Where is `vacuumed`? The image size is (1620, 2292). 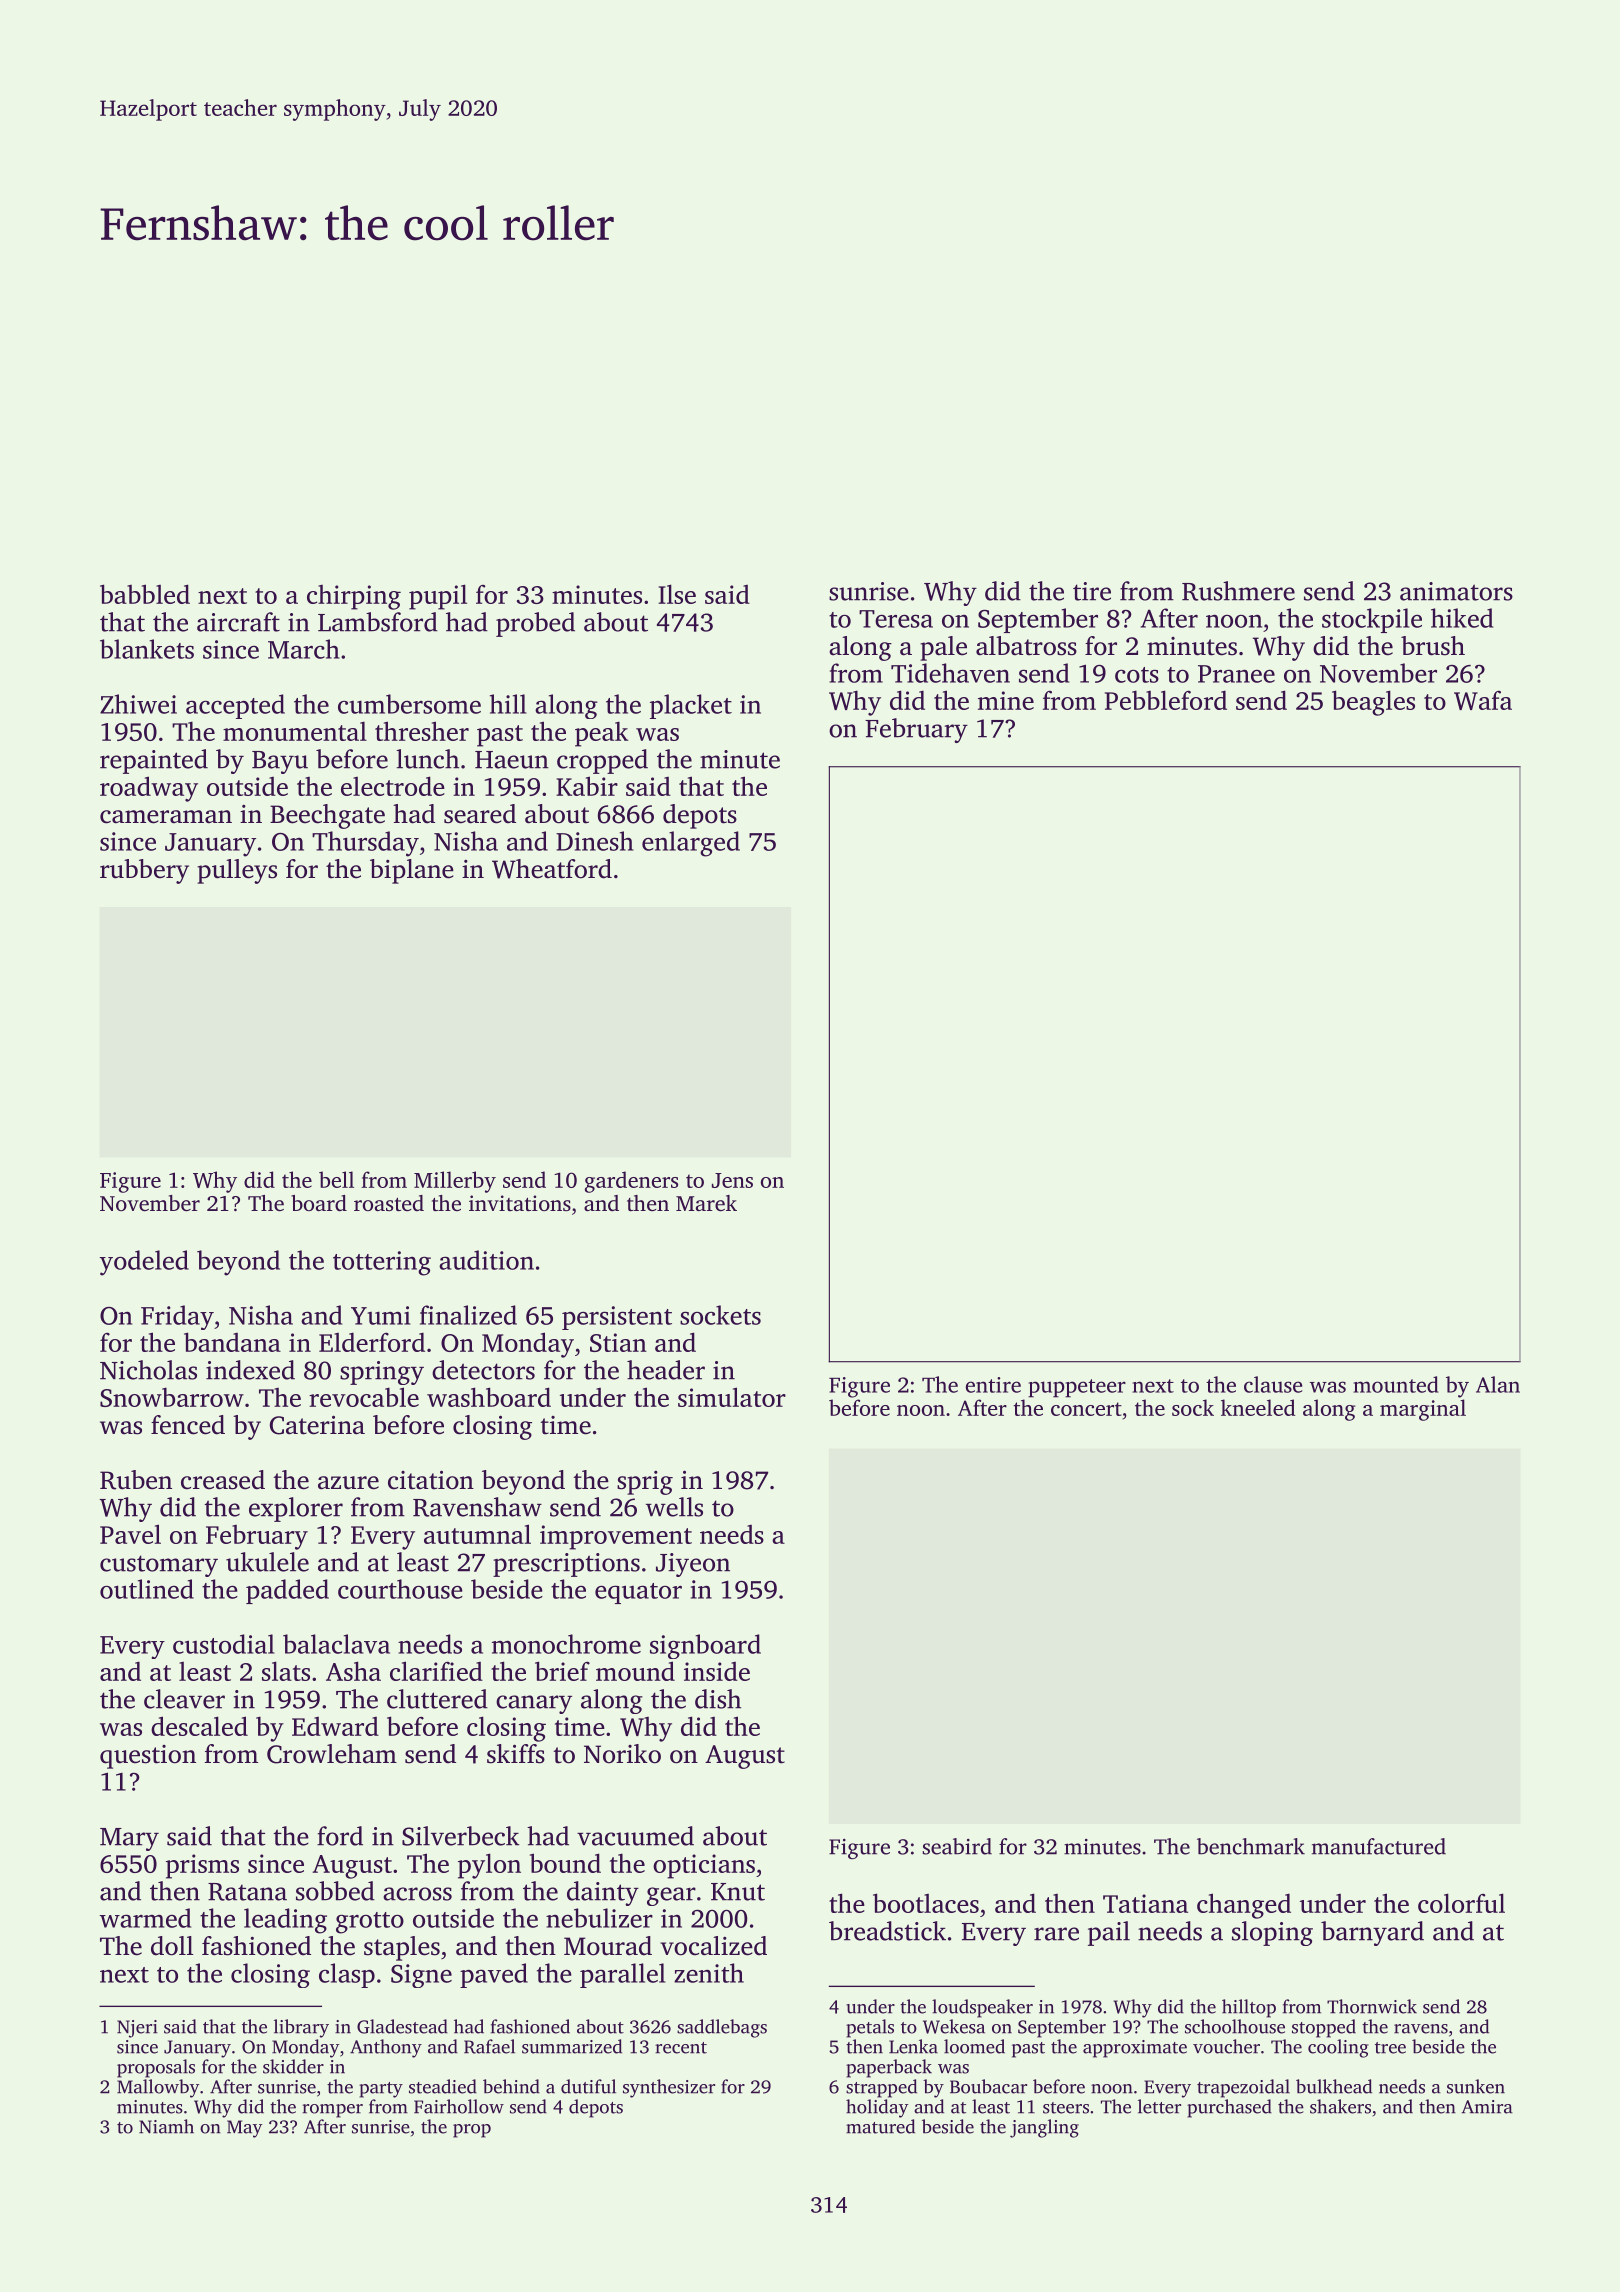
vacuumed is located at coordinates (635, 1836).
